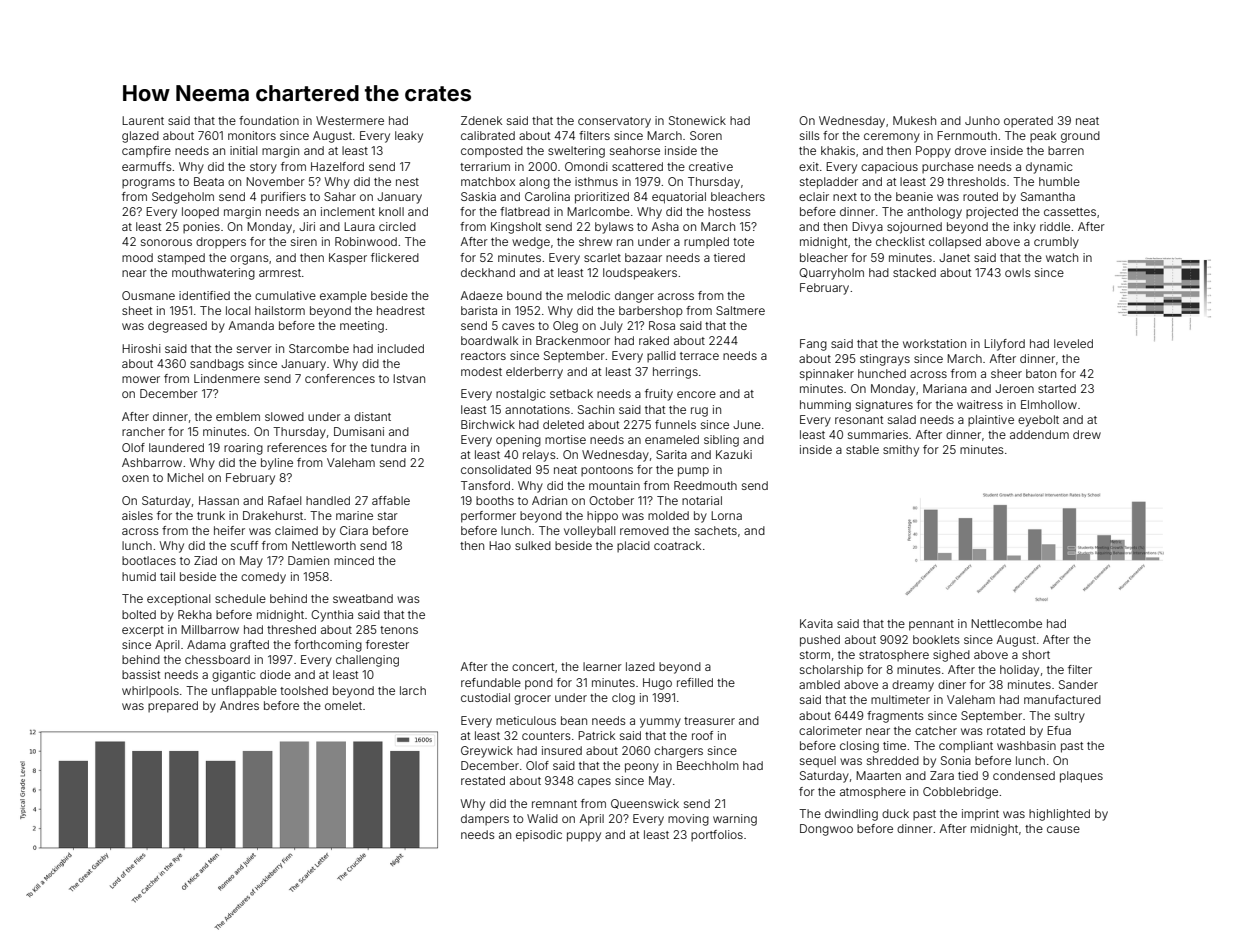 This image has height=952, width=1233. What do you see at coordinates (708, 765) in the image?
I see `Beechholm` at bounding box center [708, 765].
